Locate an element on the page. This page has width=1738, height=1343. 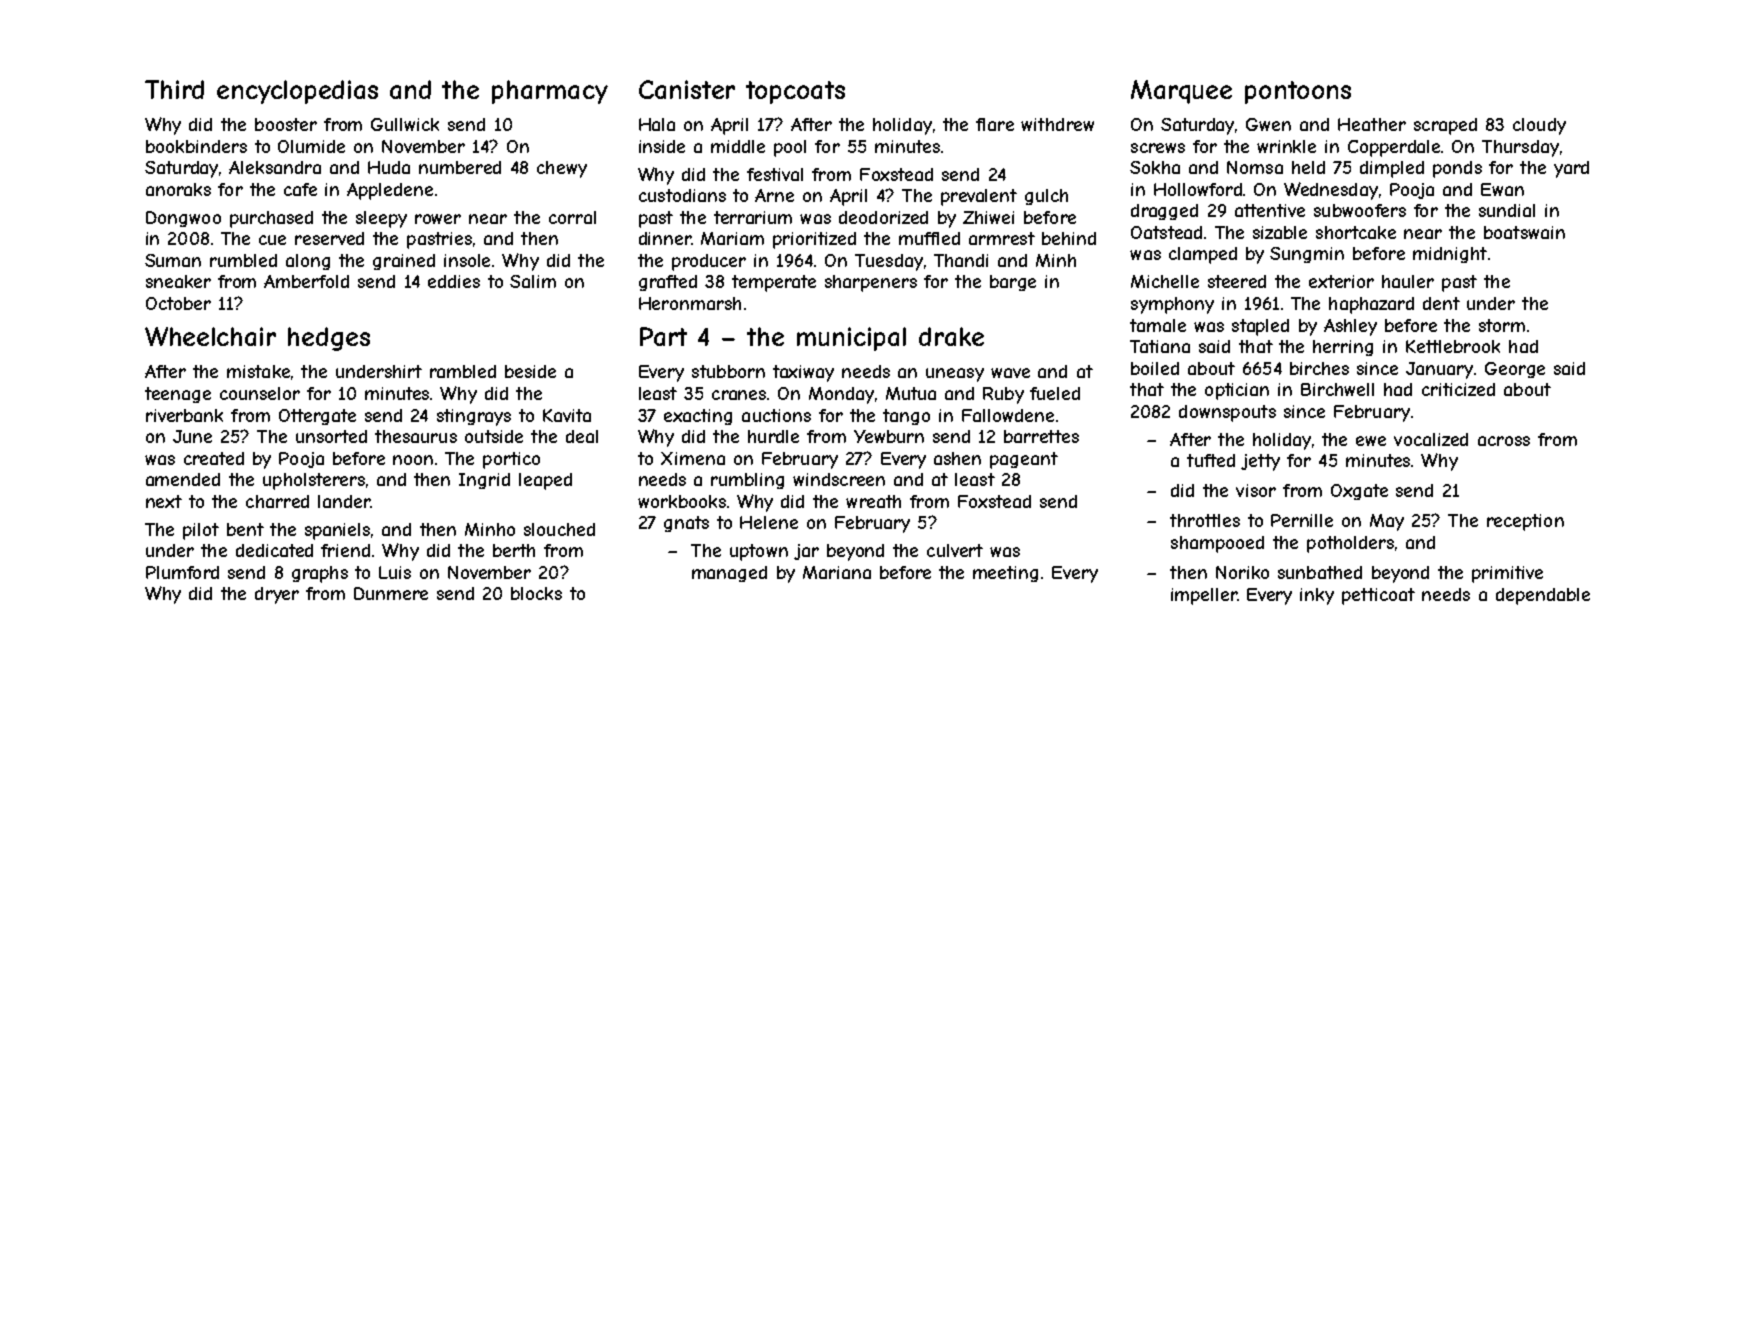
dryer is located at coordinates (277, 595).
